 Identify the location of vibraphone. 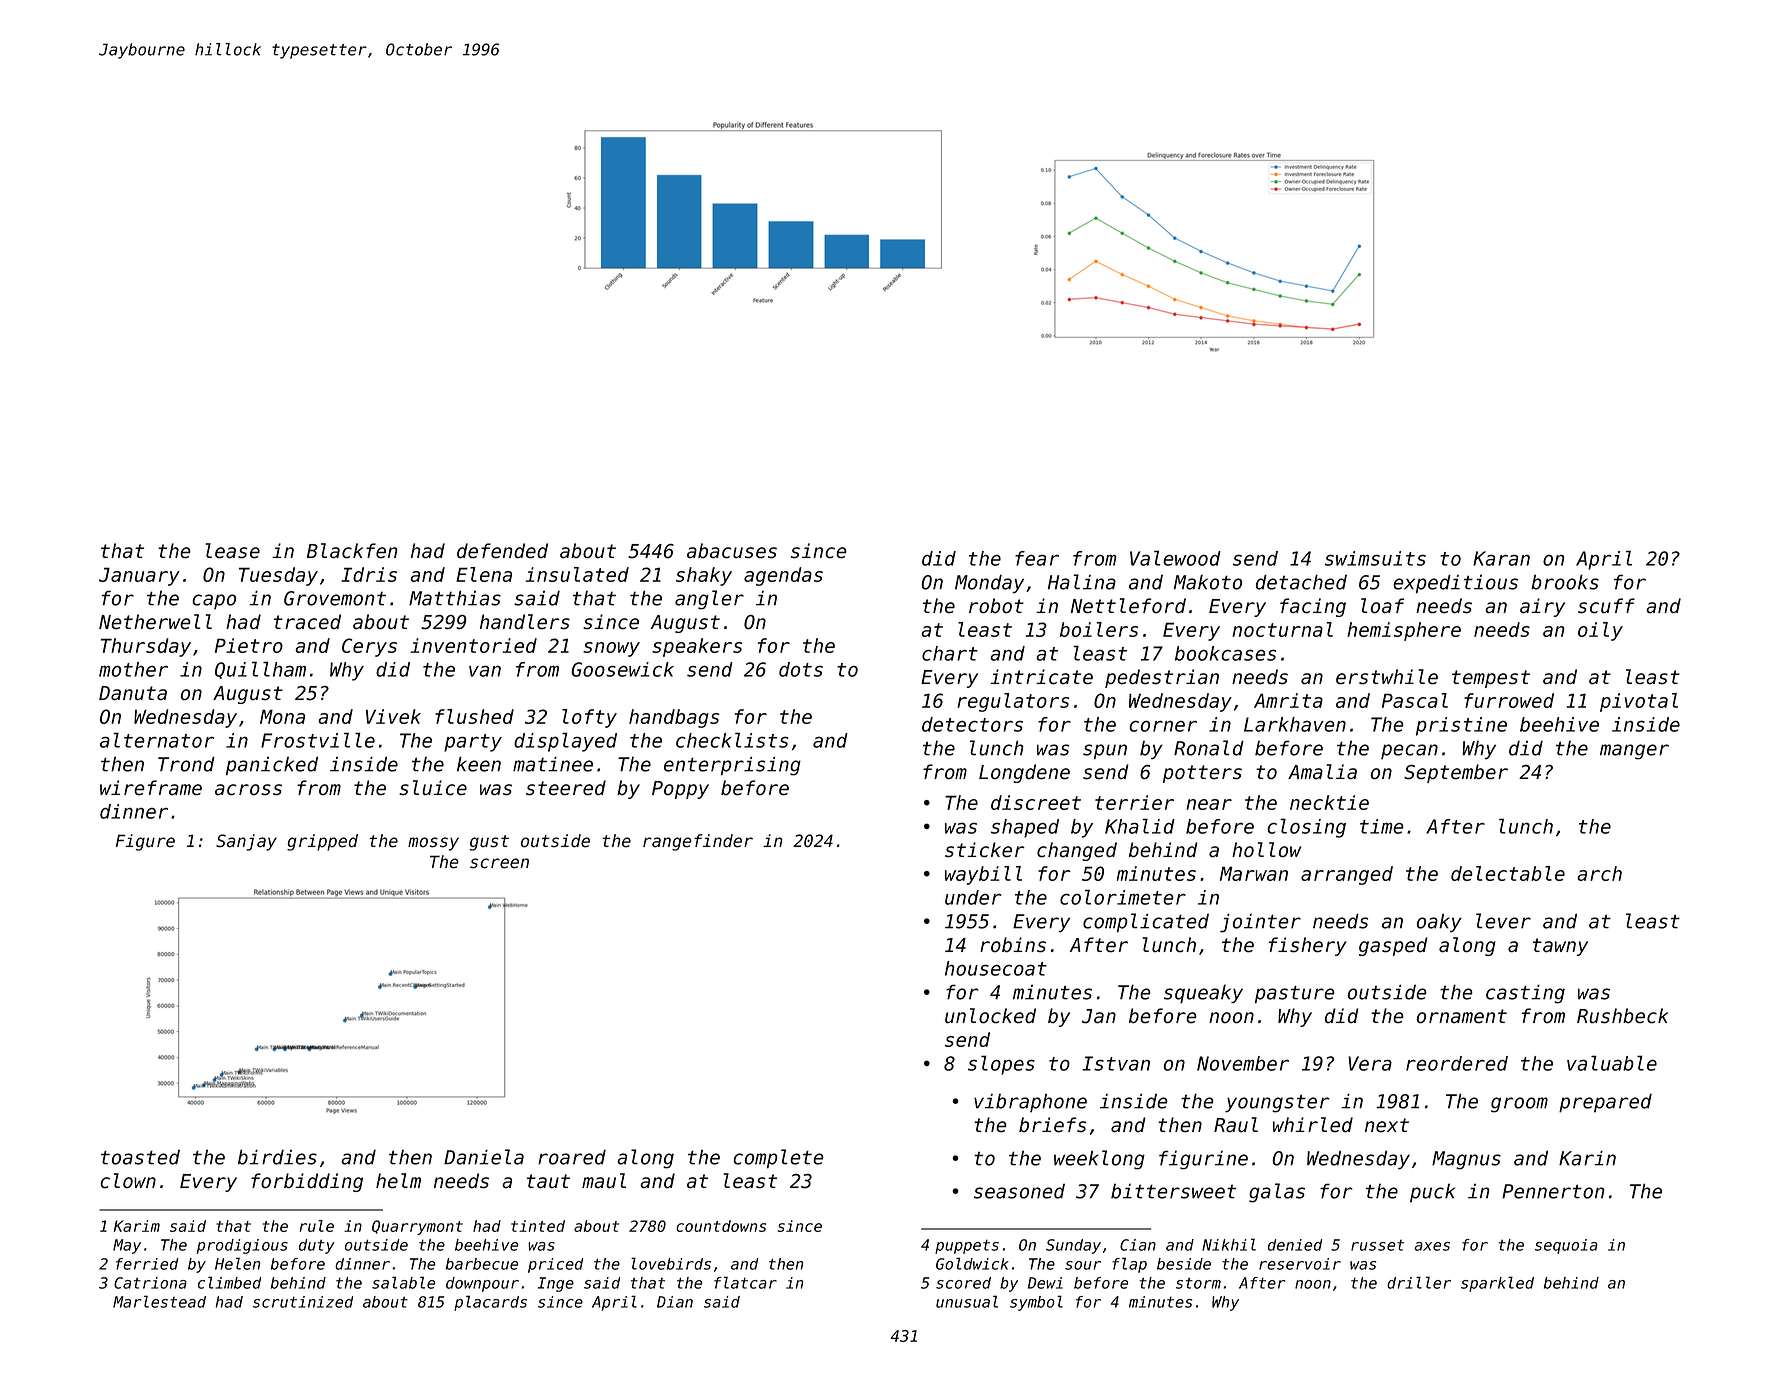
(1030, 1103).
